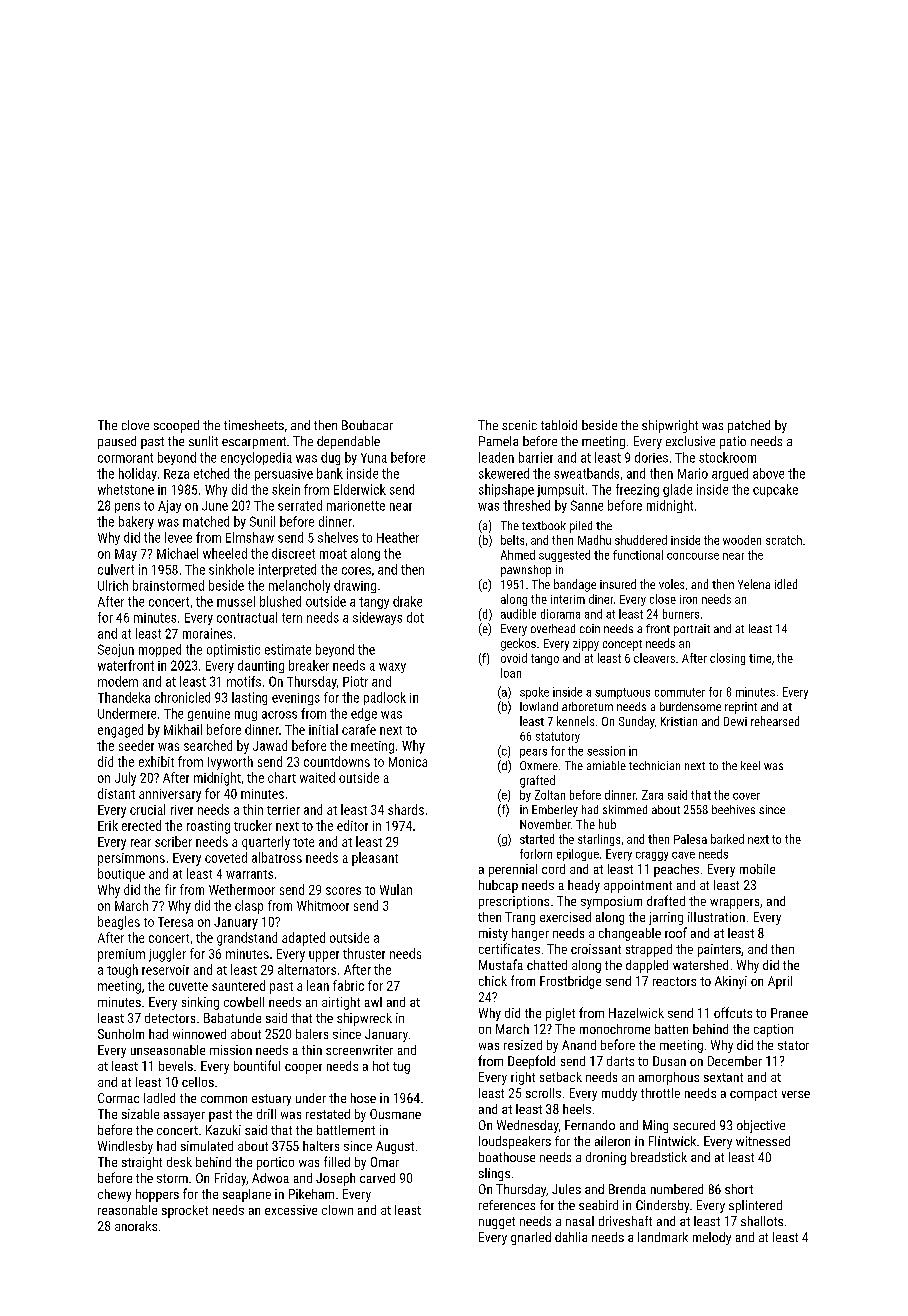  What do you see at coordinates (266, 1114) in the page?
I see `drill` at bounding box center [266, 1114].
